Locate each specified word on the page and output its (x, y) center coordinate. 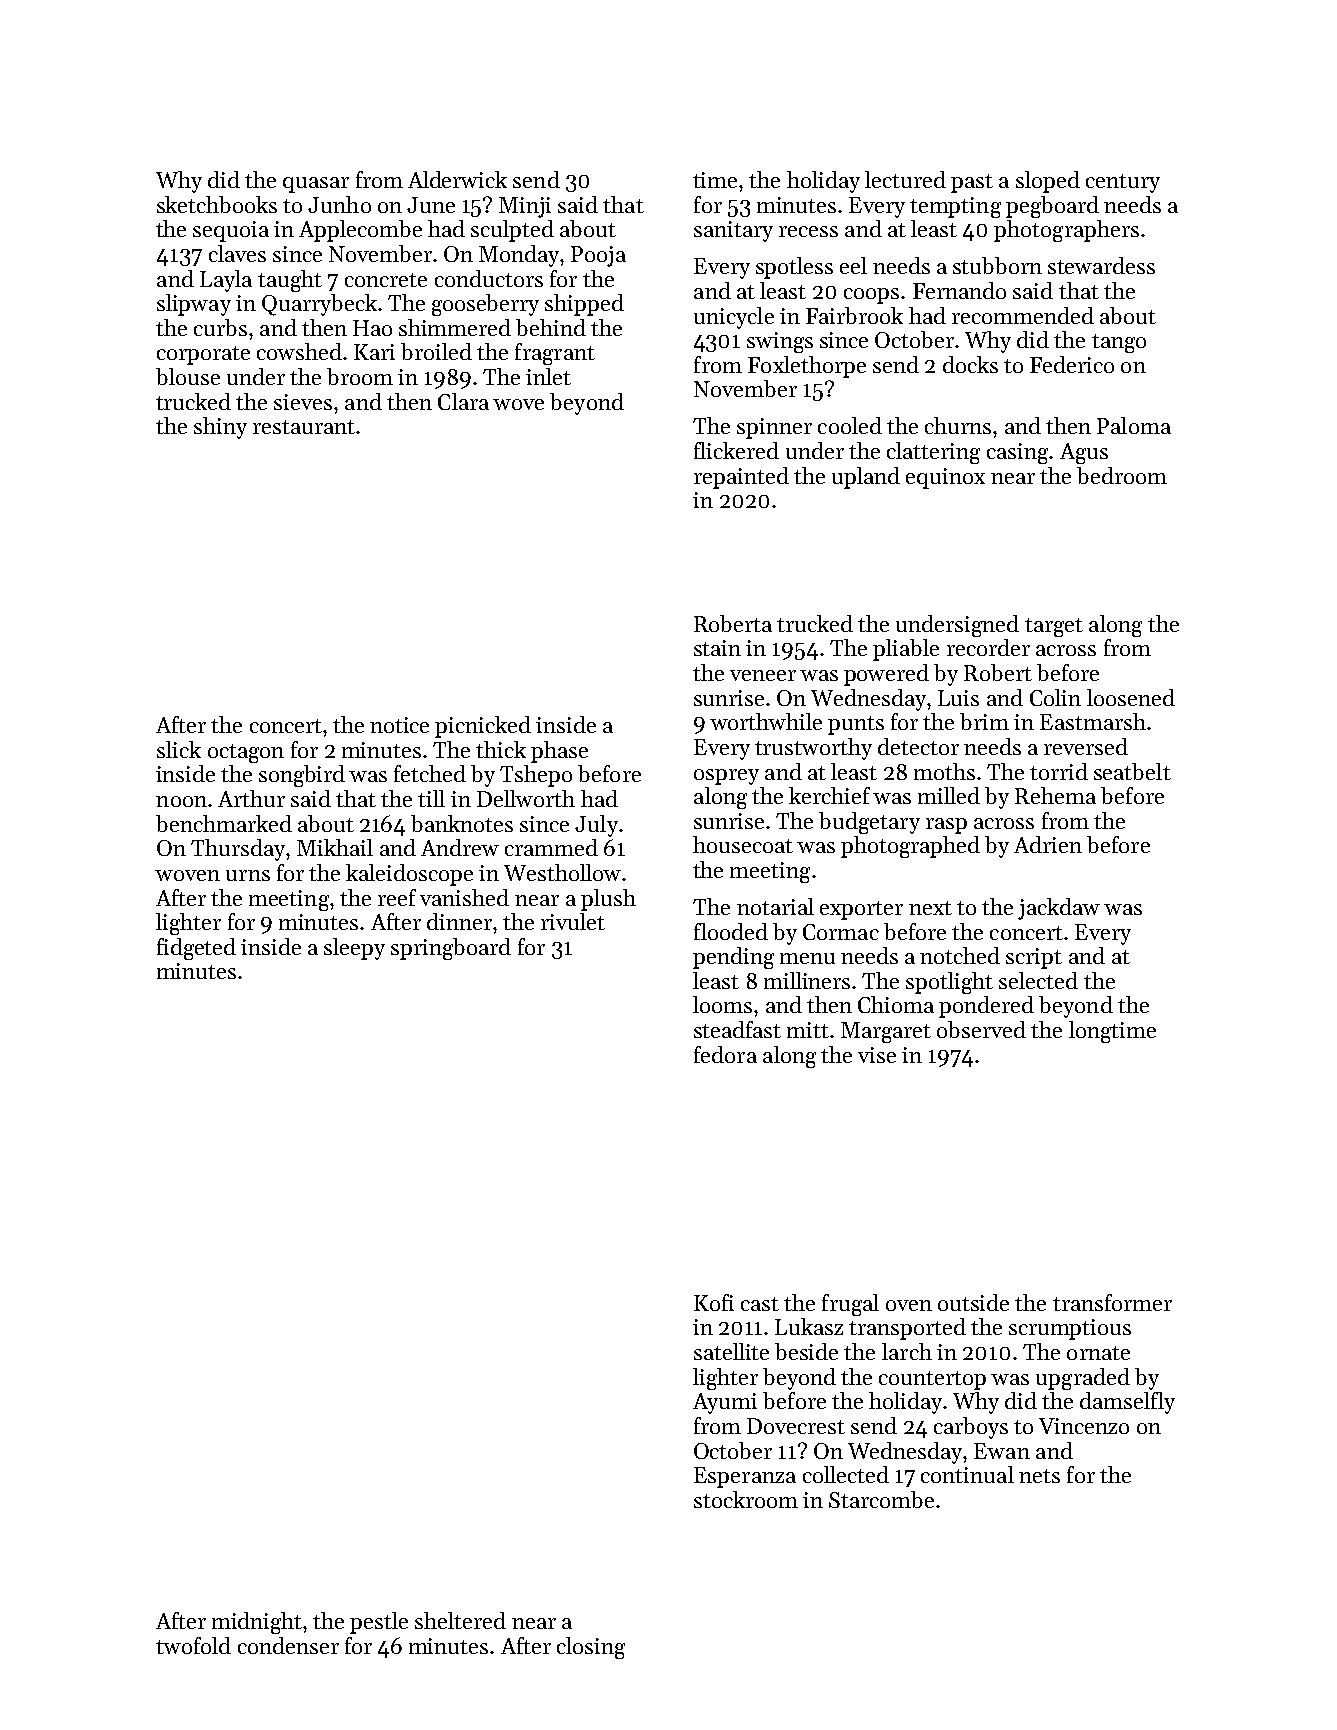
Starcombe (881, 1499)
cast (760, 1304)
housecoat (743, 844)
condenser (288, 1645)
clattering (933, 453)
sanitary (733, 231)
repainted (741, 478)
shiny (220, 428)
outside (973, 1302)
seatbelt (1132, 771)
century (1123, 183)
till (431, 798)
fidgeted (196, 949)
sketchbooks (217, 204)
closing (591, 1648)
